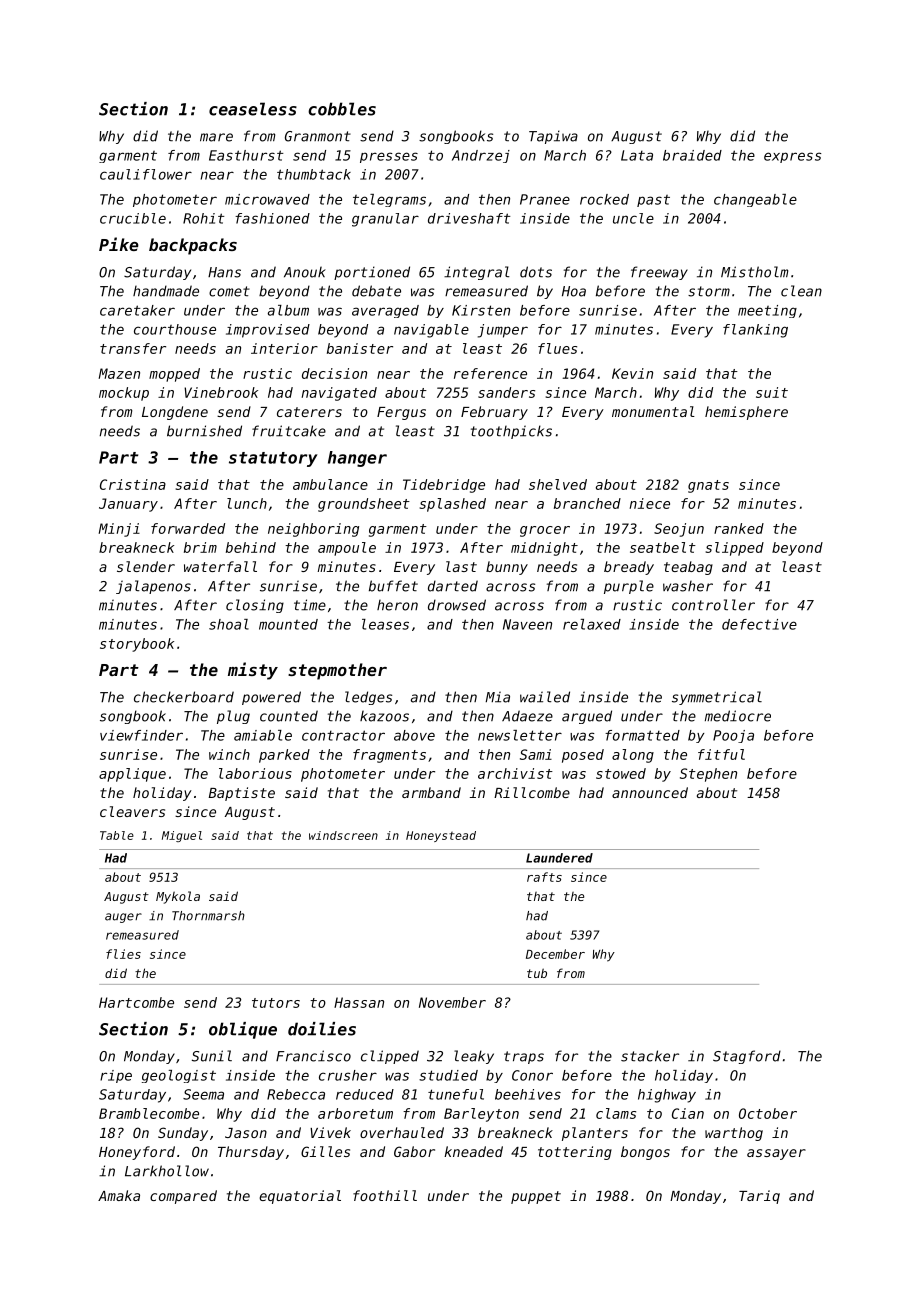 Image resolution: width=924 pixels, height=1308 pixels. Describe the element at coordinates (544, 549) in the screenshot. I see `midnight` at that location.
